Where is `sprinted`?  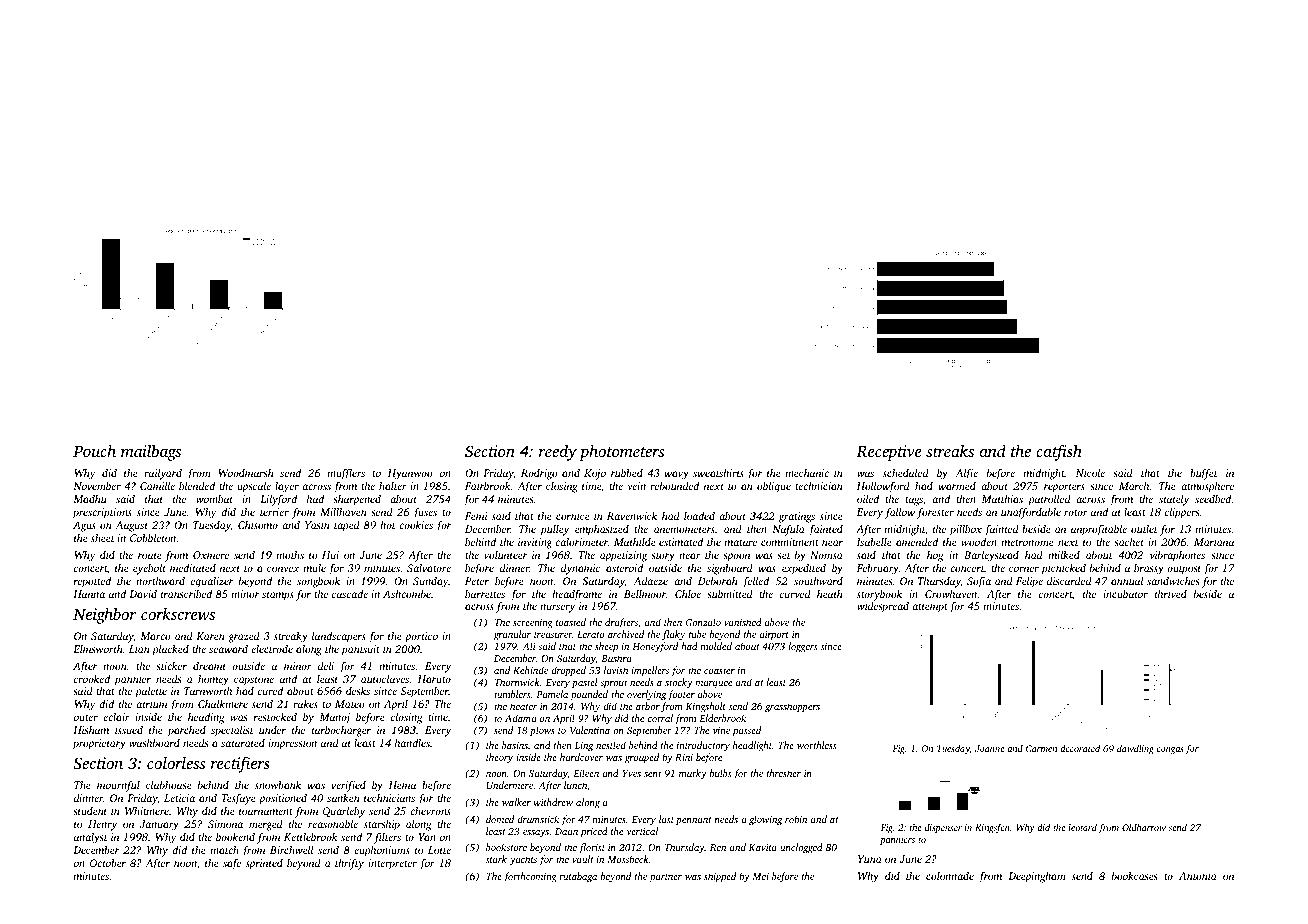 sprinted is located at coordinates (264, 864).
